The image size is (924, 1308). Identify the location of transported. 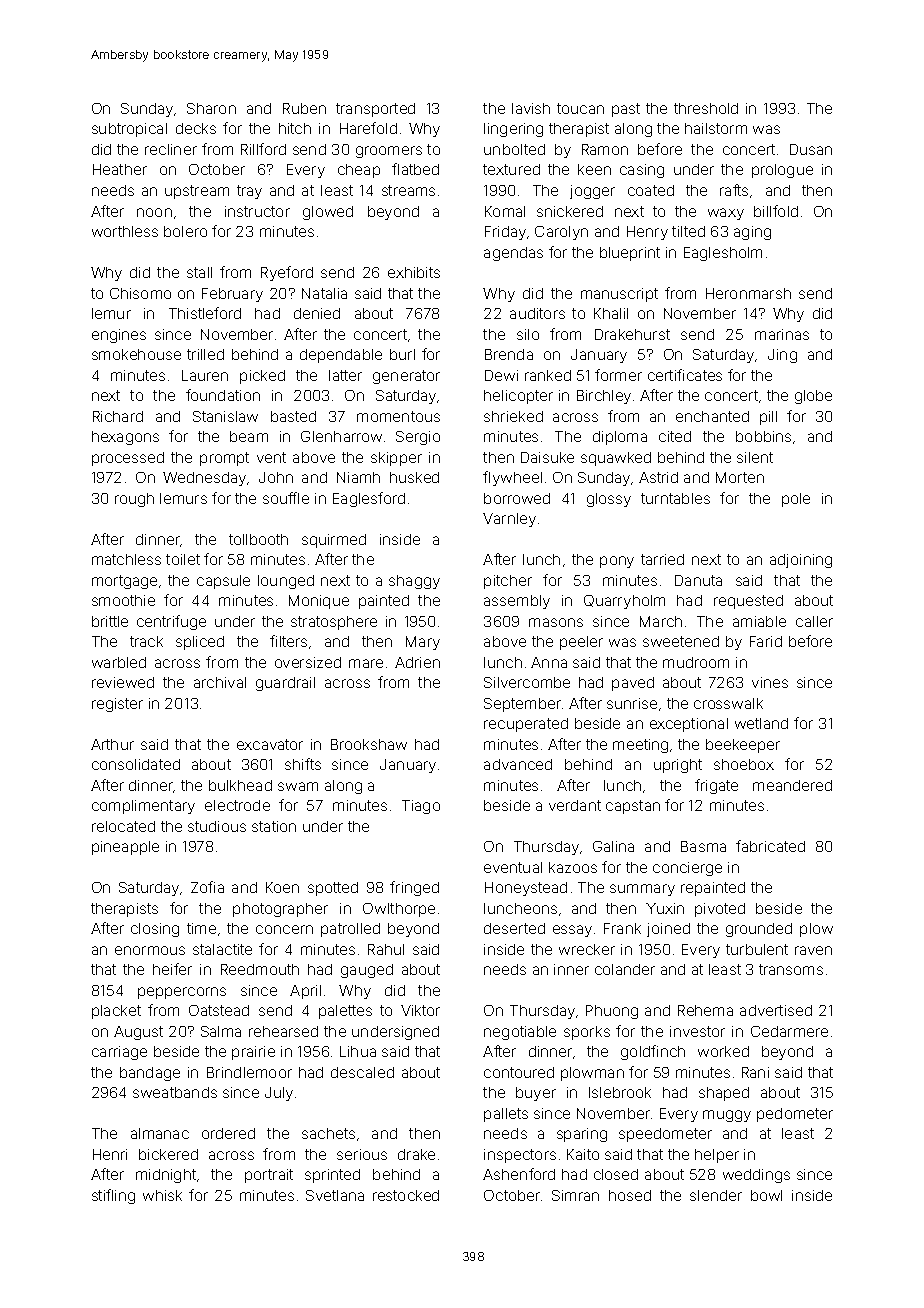
(375, 110).
